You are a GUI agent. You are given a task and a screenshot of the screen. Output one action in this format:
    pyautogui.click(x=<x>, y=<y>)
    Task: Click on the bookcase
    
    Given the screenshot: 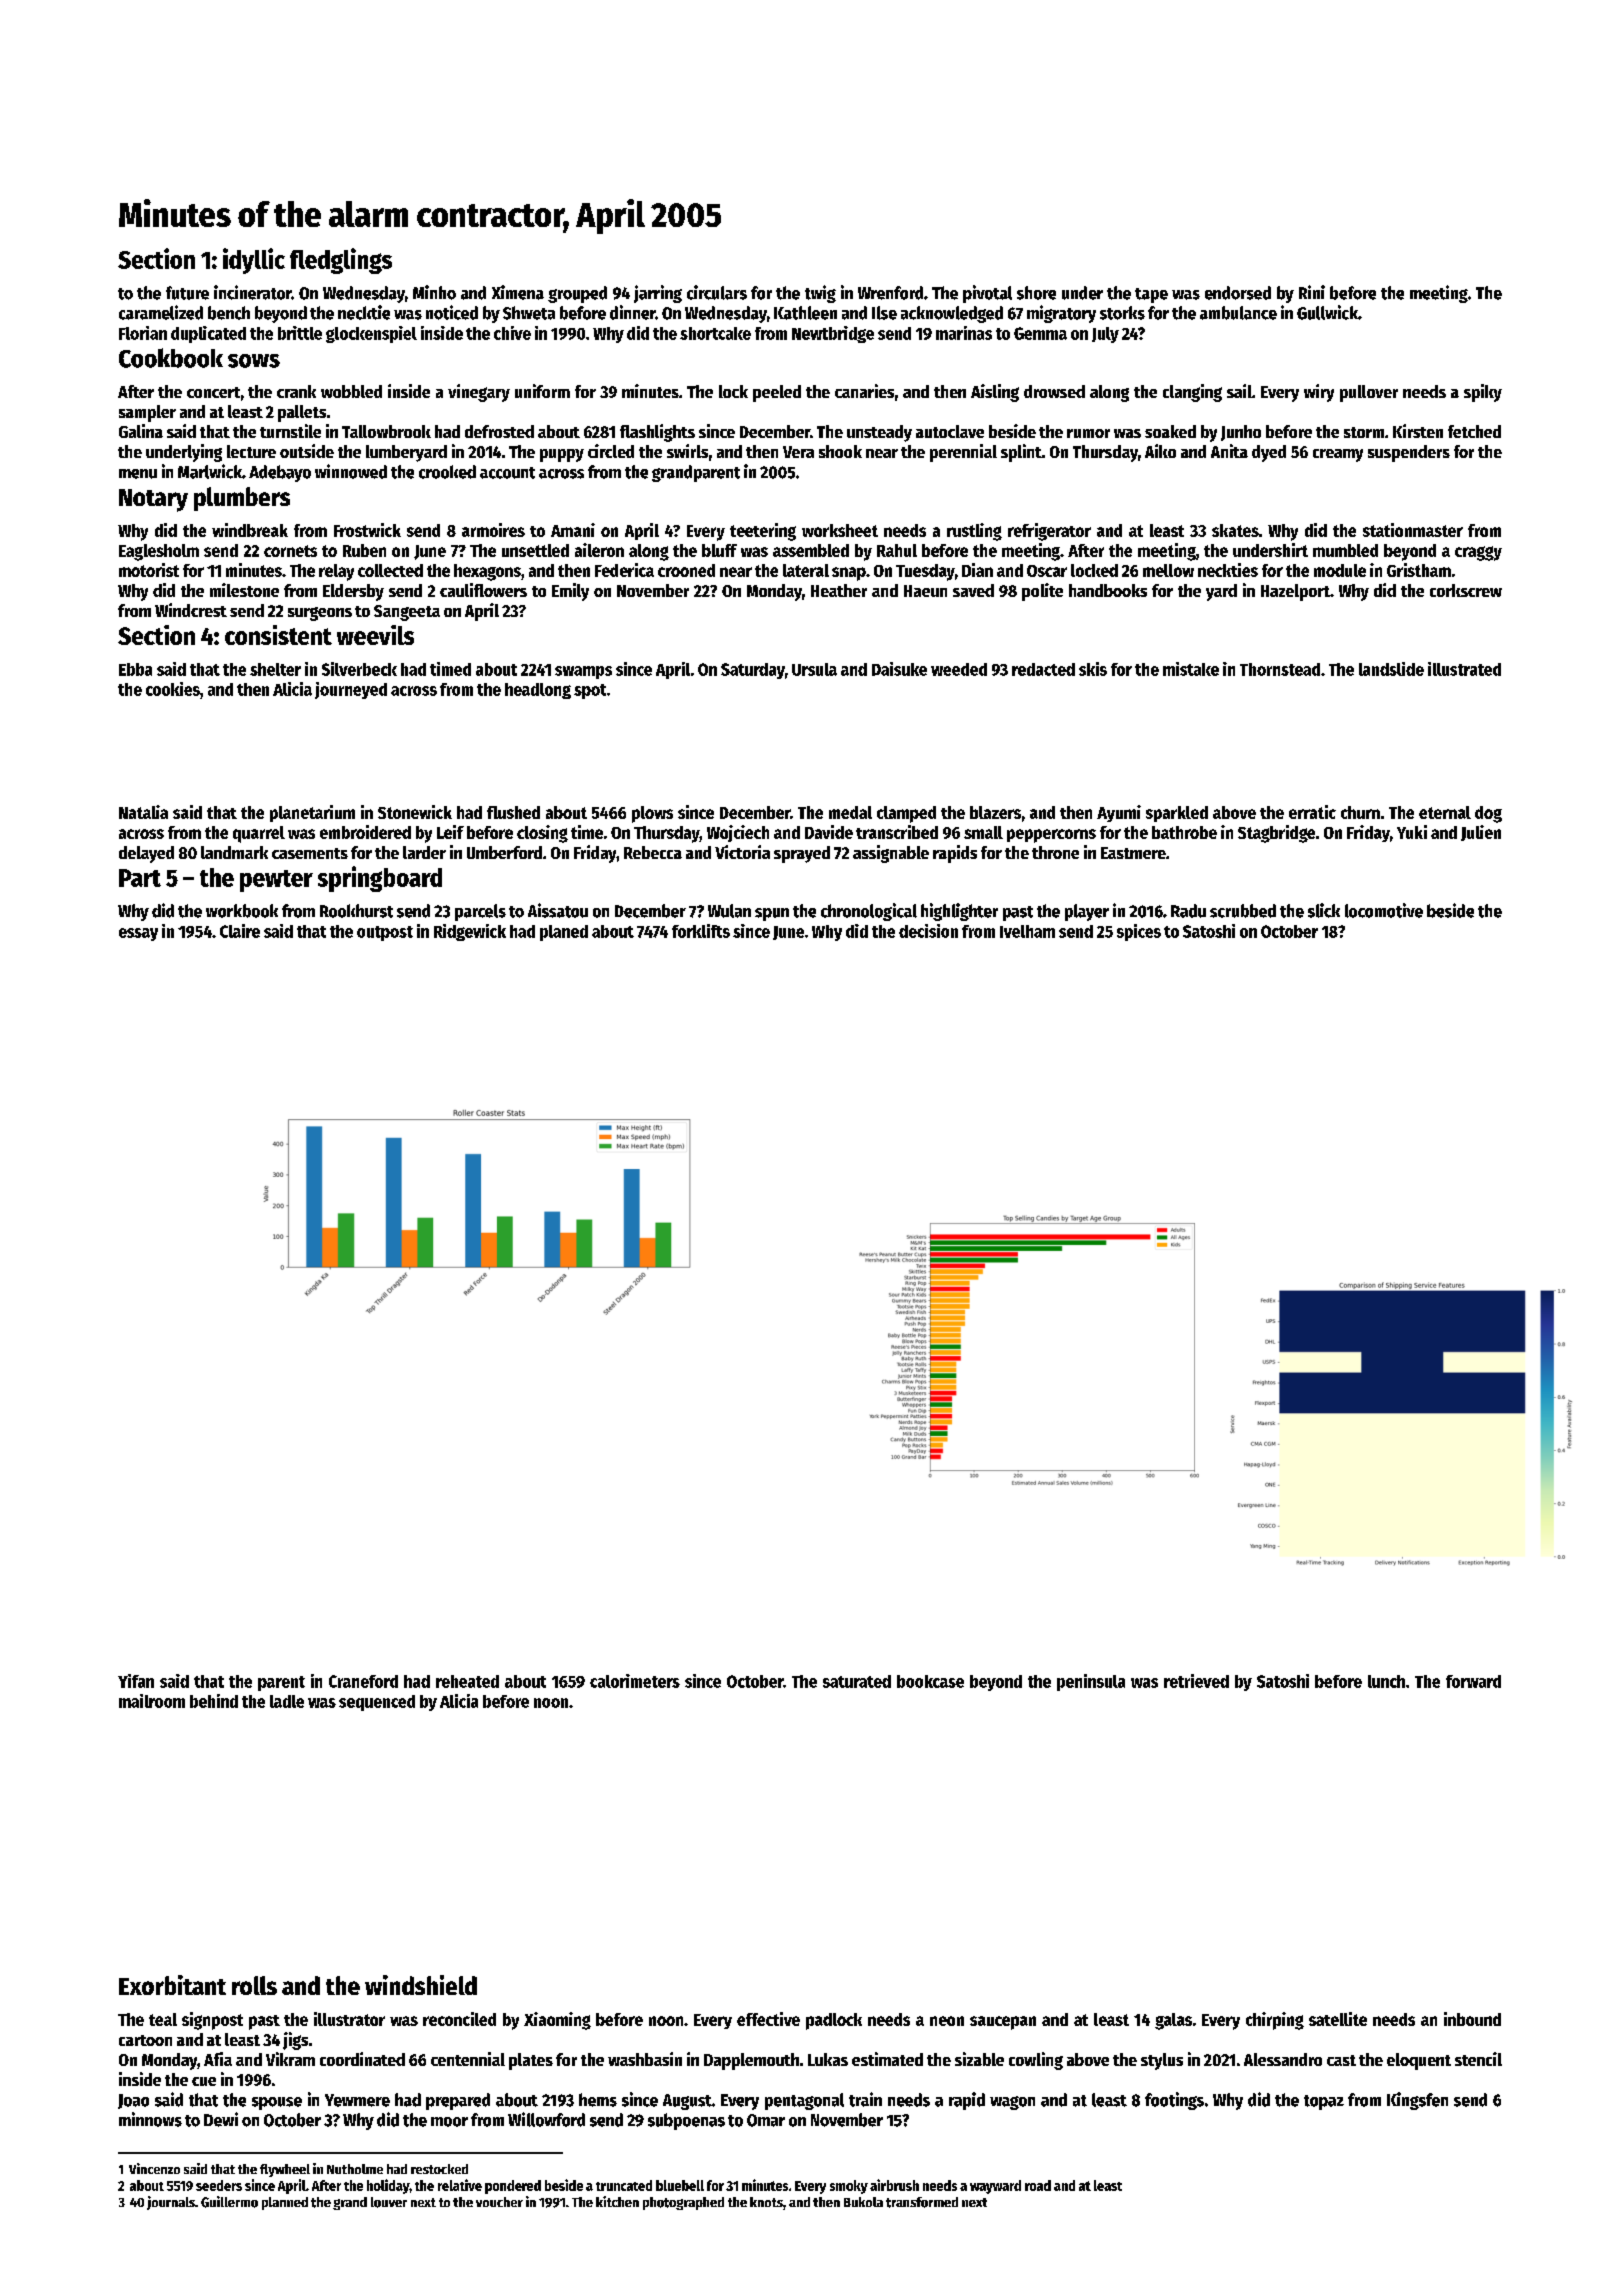 What is the action you would take?
    pyautogui.click(x=930, y=1681)
